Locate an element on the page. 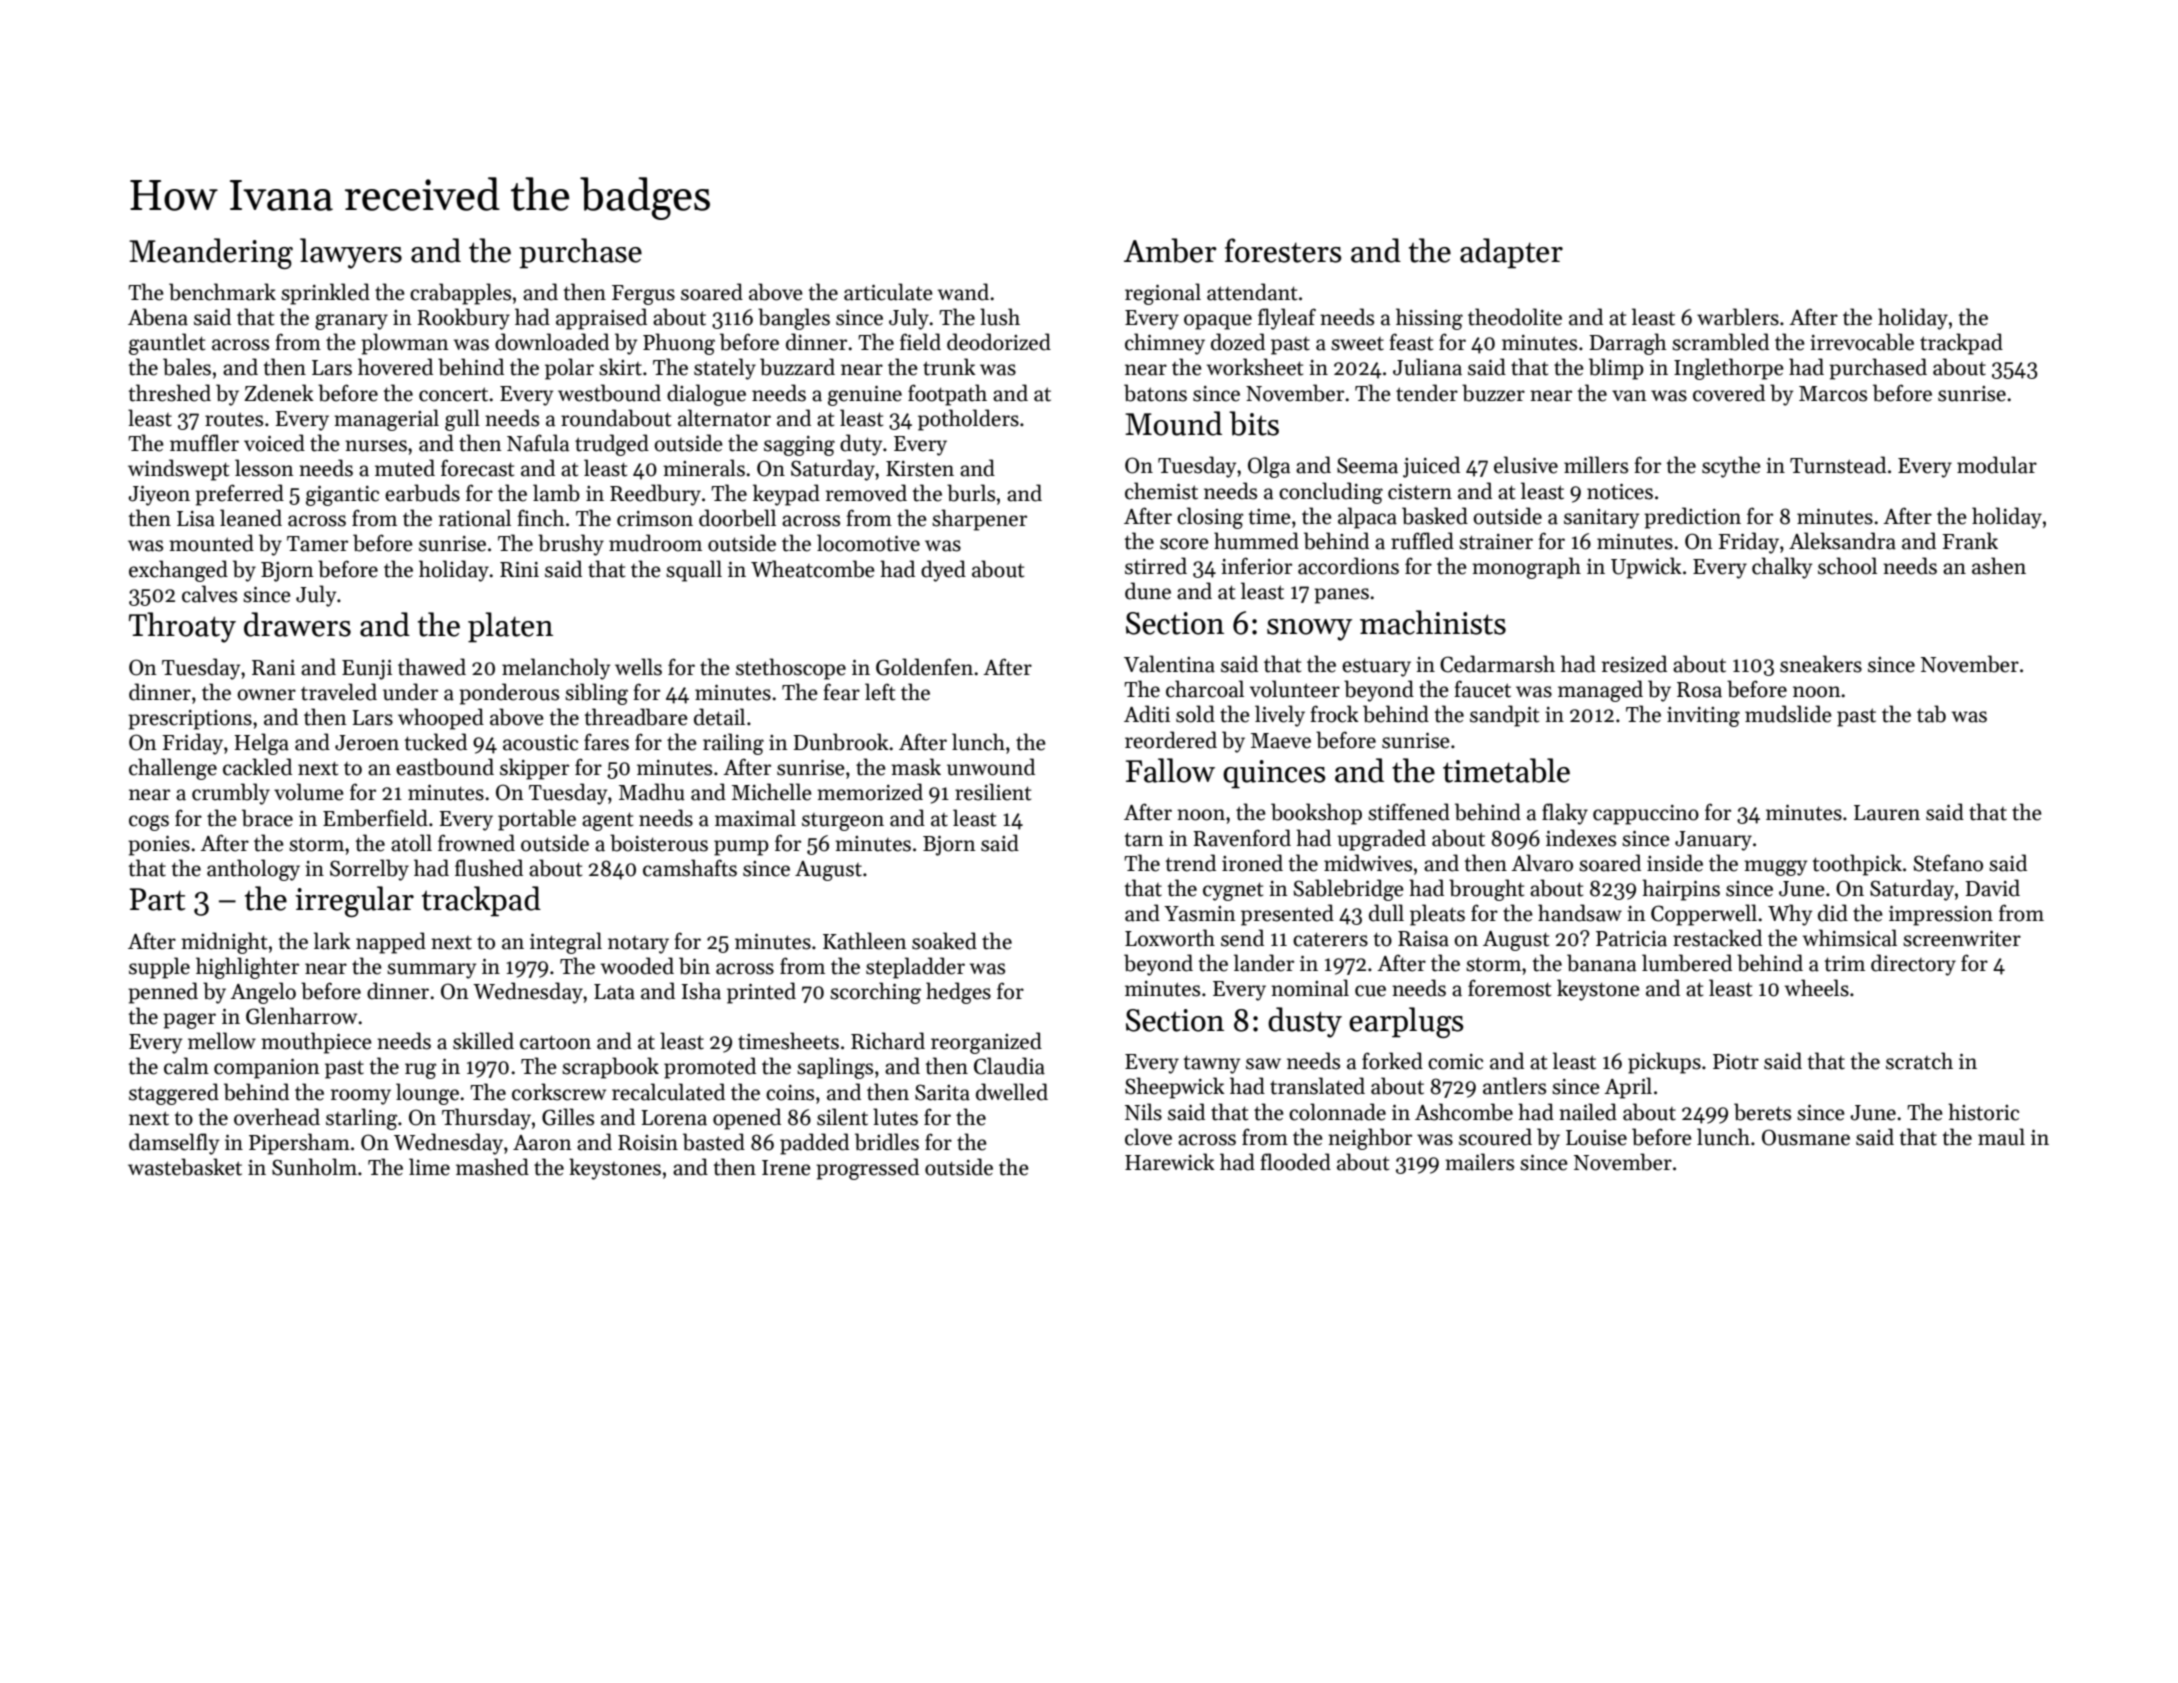 This image has height=1683, width=2178. Wheatcombe is located at coordinates (813, 569).
